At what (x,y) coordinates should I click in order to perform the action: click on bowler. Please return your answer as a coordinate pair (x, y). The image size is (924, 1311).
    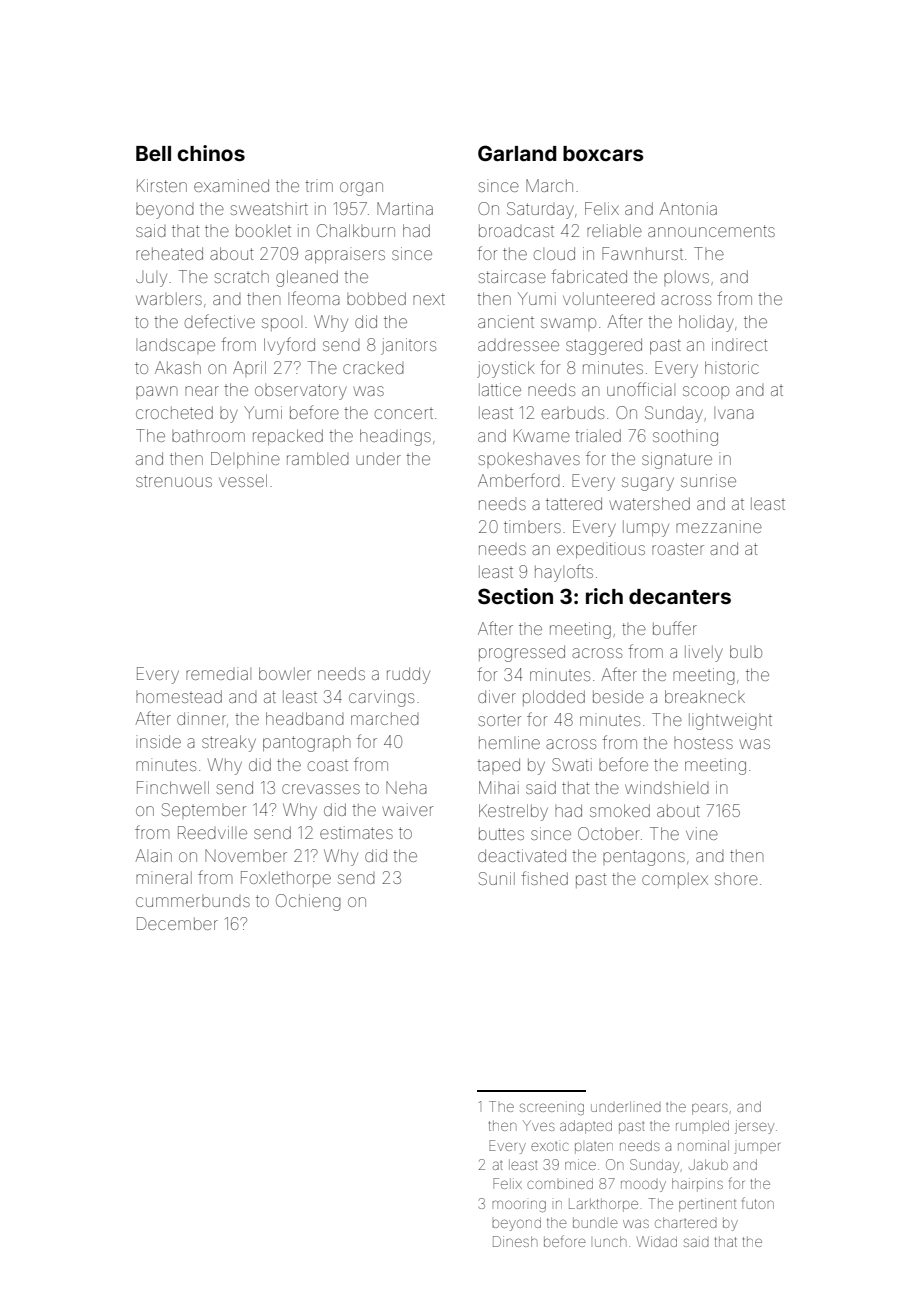
    Looking at the image, I should click on (285, 673).
